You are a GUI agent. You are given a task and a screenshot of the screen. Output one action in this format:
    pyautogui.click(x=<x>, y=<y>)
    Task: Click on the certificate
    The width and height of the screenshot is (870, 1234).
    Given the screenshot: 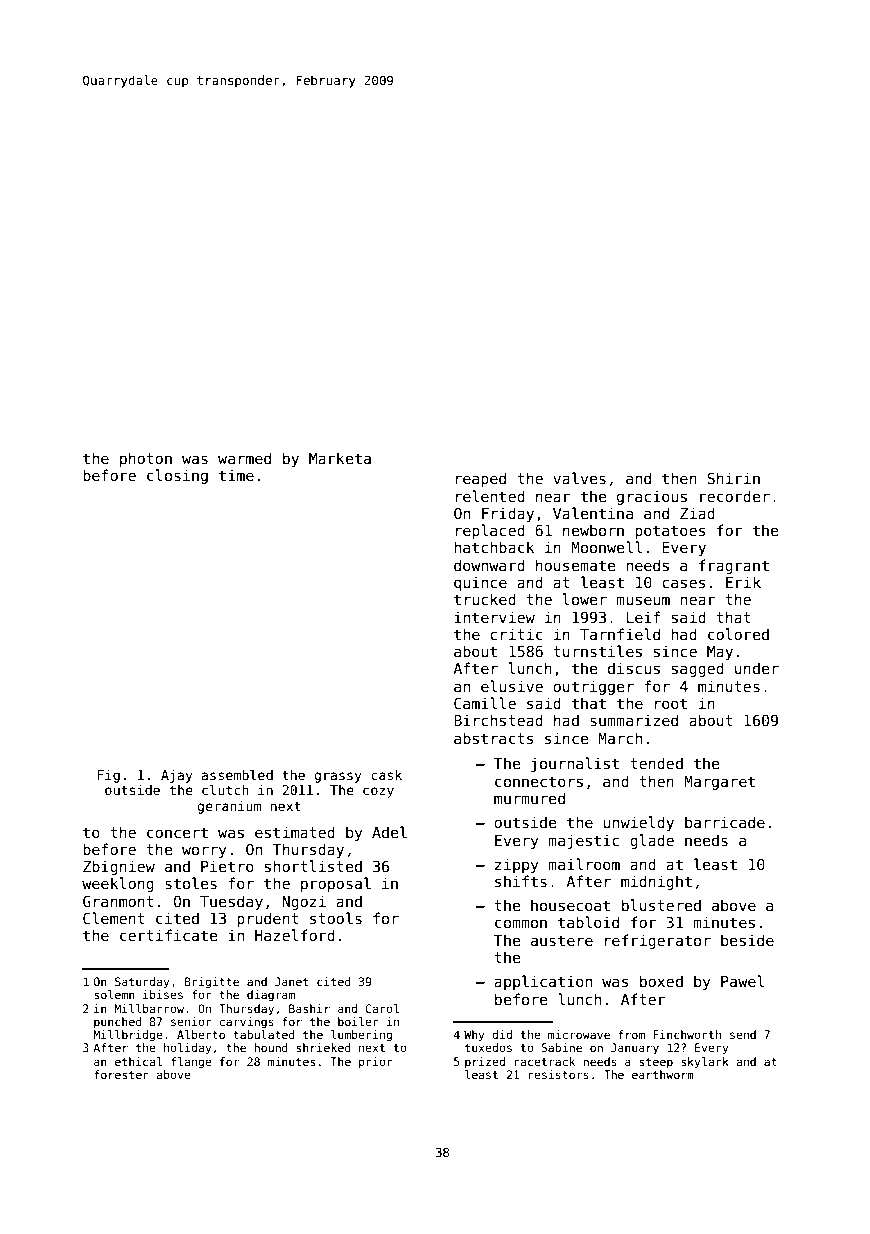 What is the action you would take?
    pyautogui.click(x=168, y=935)
